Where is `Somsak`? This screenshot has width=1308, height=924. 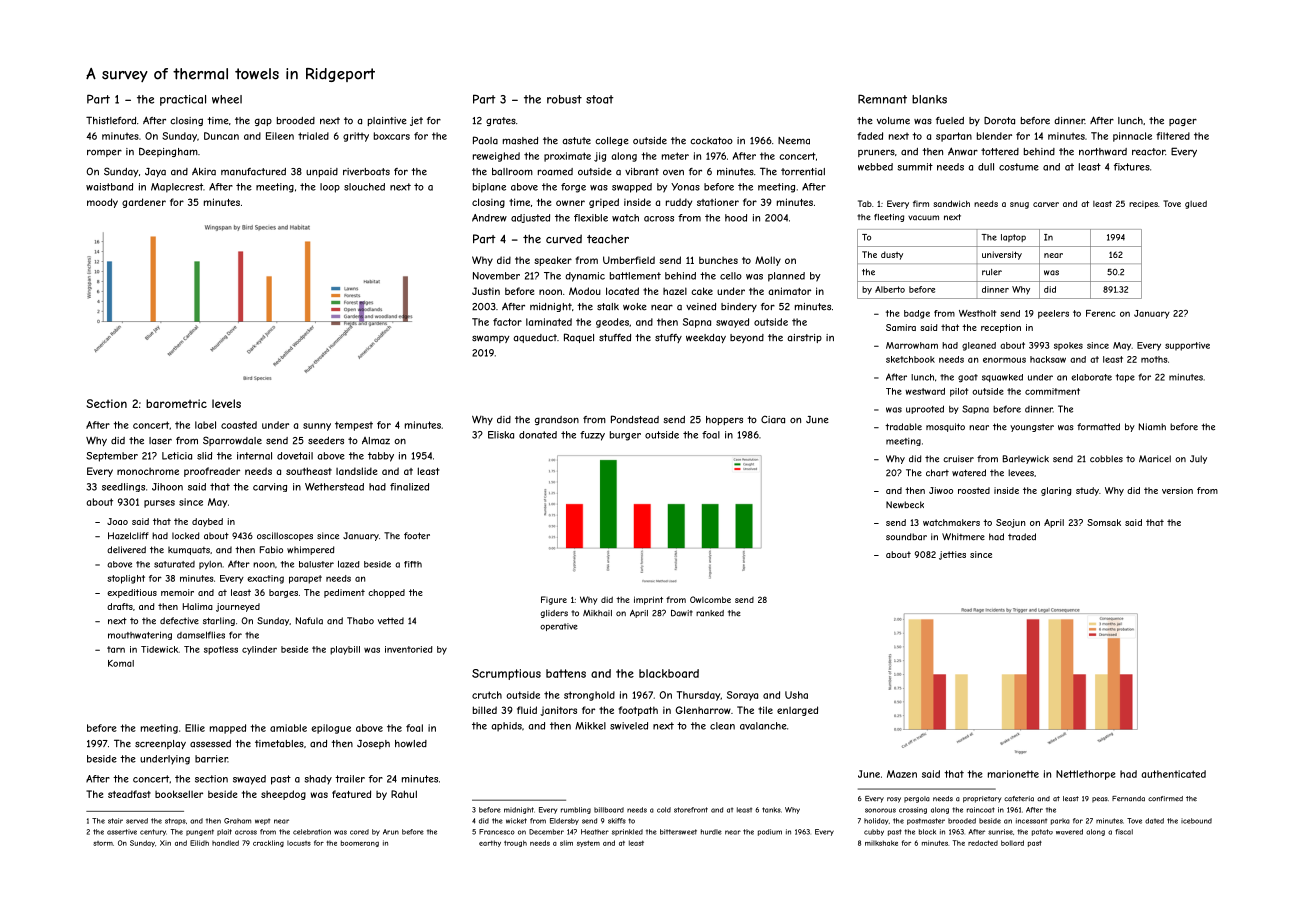
Somsak is located at coordinates (1104, 522).
